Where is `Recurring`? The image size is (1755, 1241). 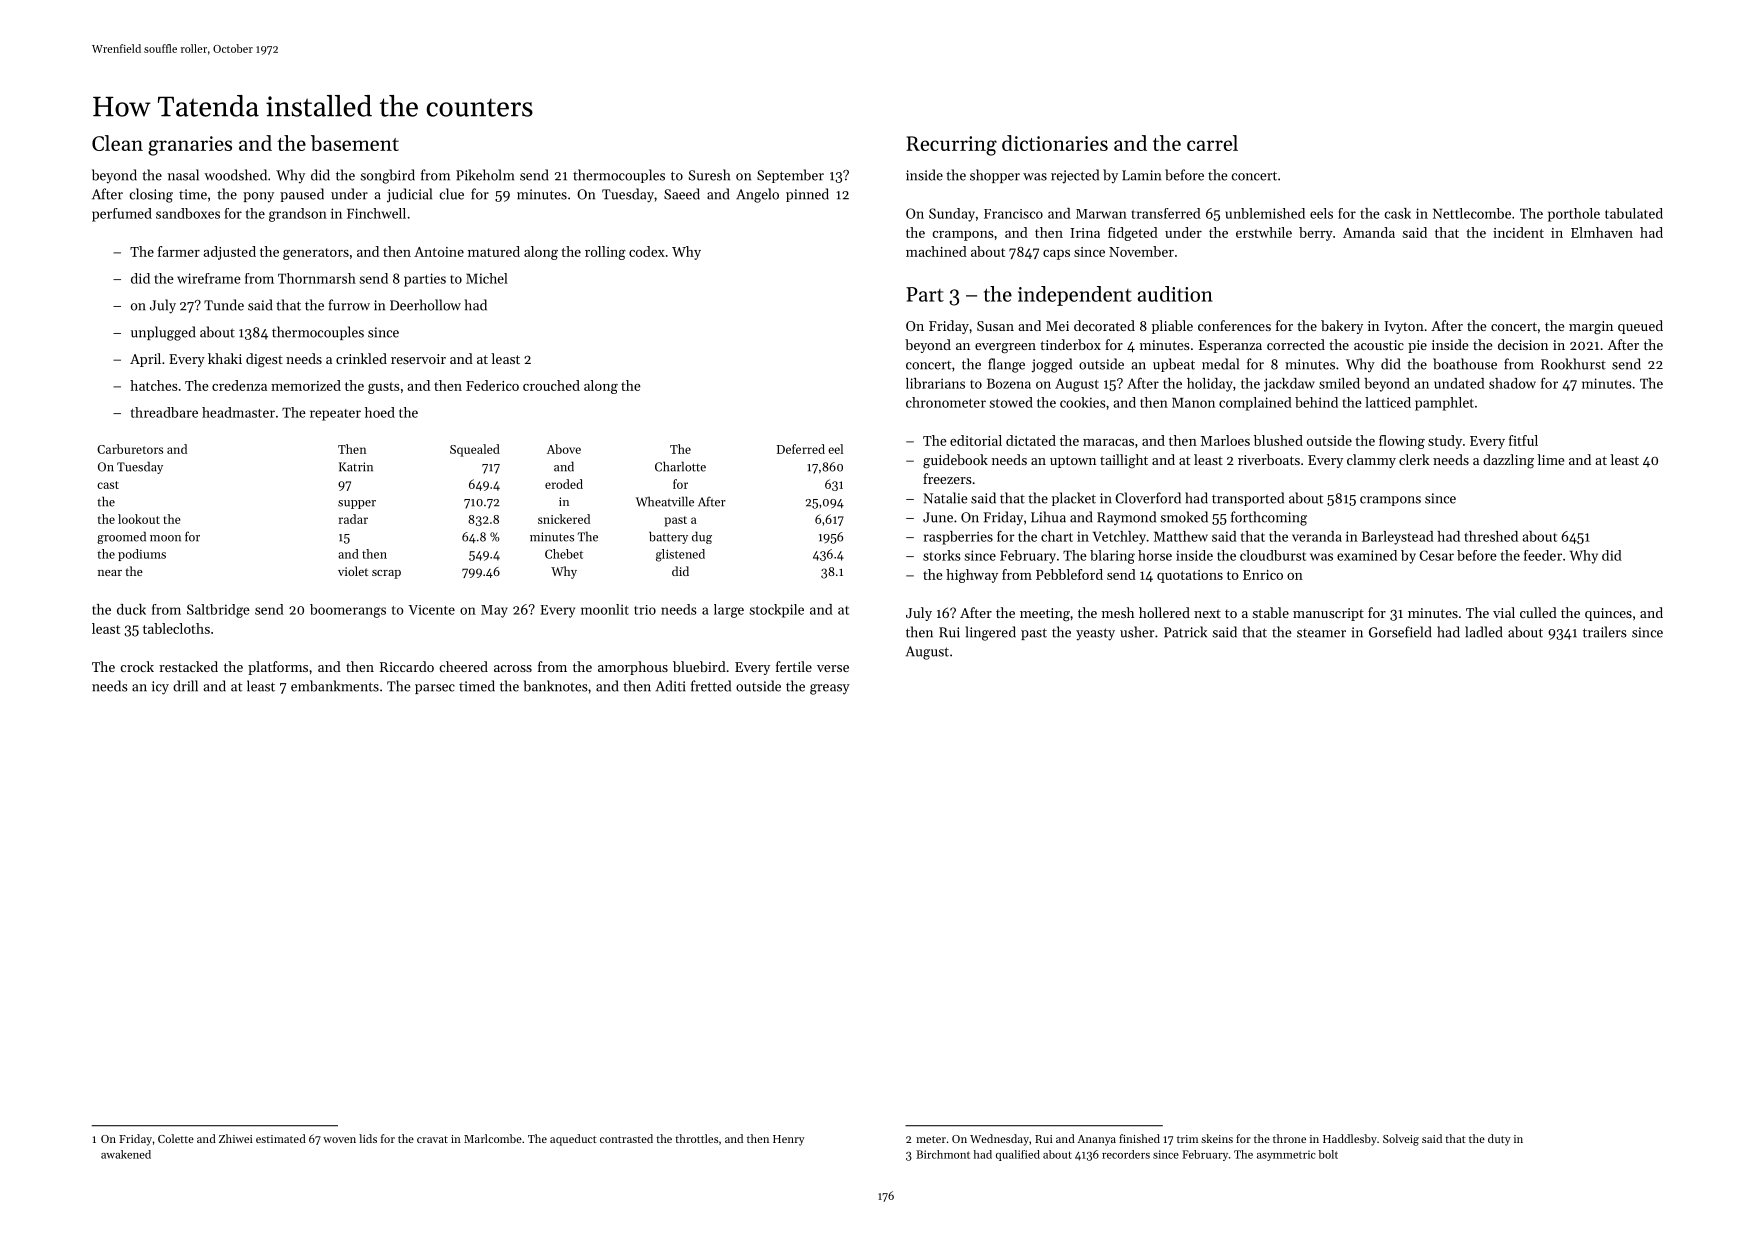 Recurring is located at coordinates (951, 146).
